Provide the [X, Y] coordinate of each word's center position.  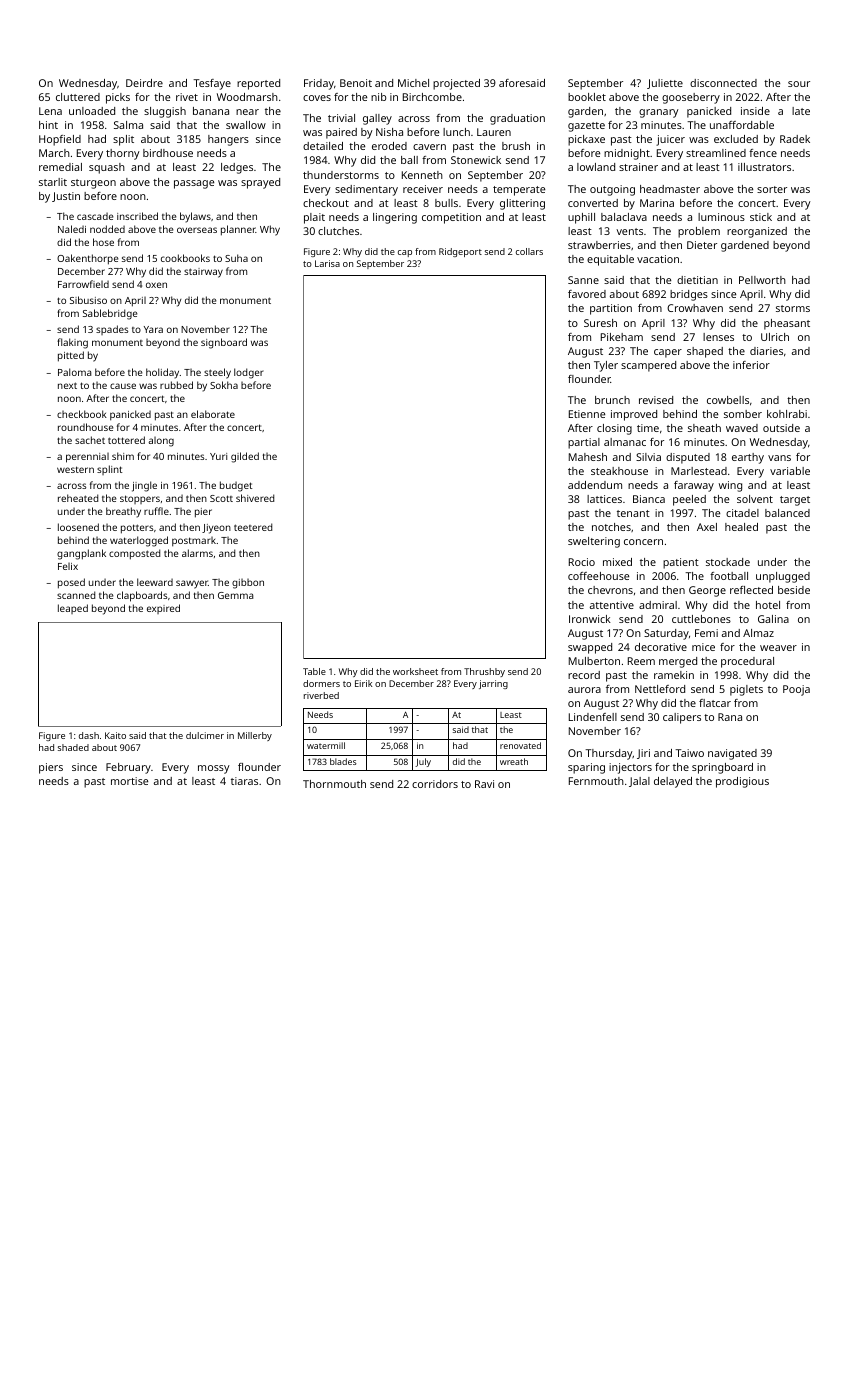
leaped [73, 609]
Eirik [363, 683]
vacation [658, 259]
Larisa [327, 263]
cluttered [78, 97]
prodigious [742, 782]
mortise [129, 781]
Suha [236, 258]
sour [799, 84]
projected [456, 84]
